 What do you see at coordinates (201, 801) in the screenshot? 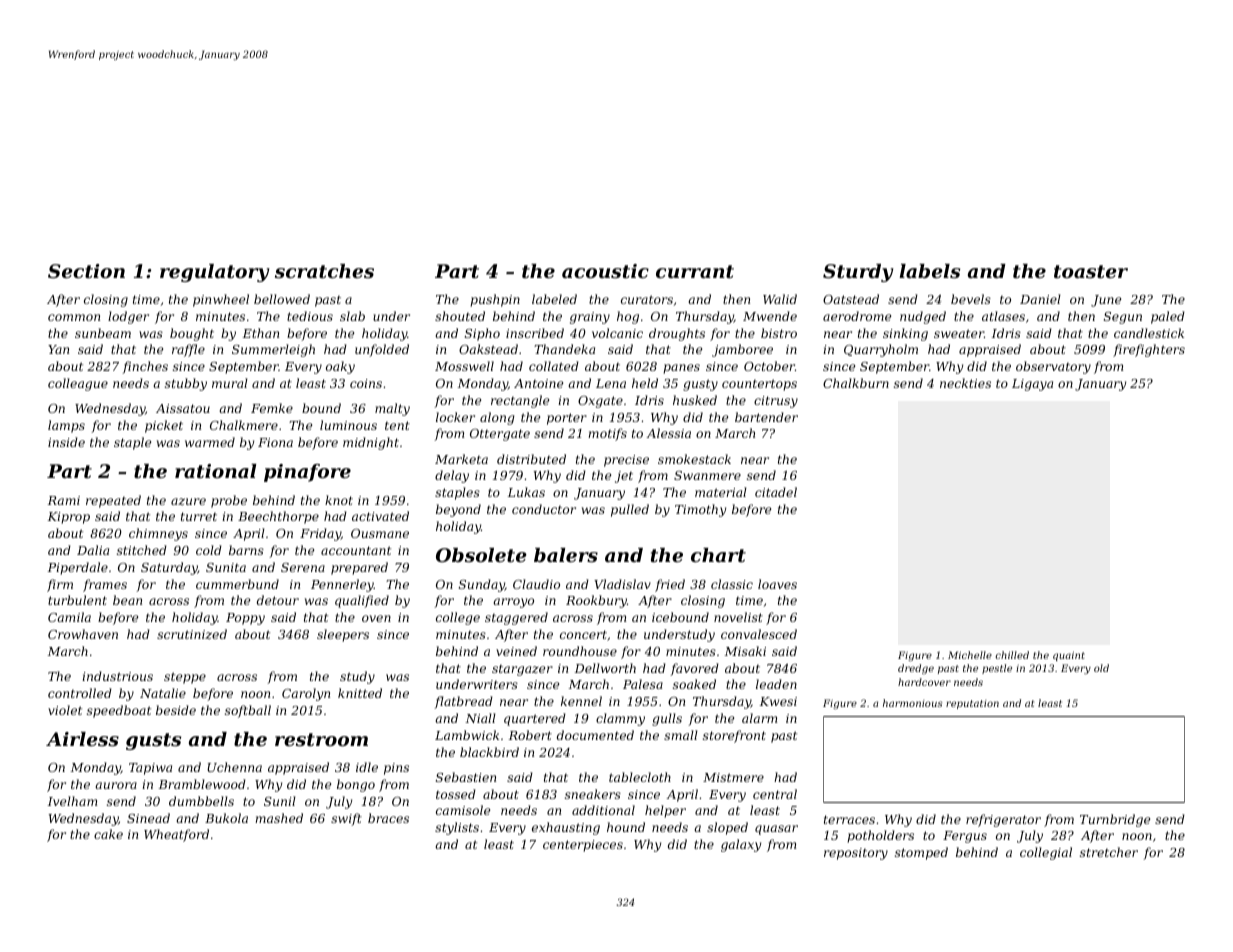
I see `dumbbells` at bounding box center [201, 801].
